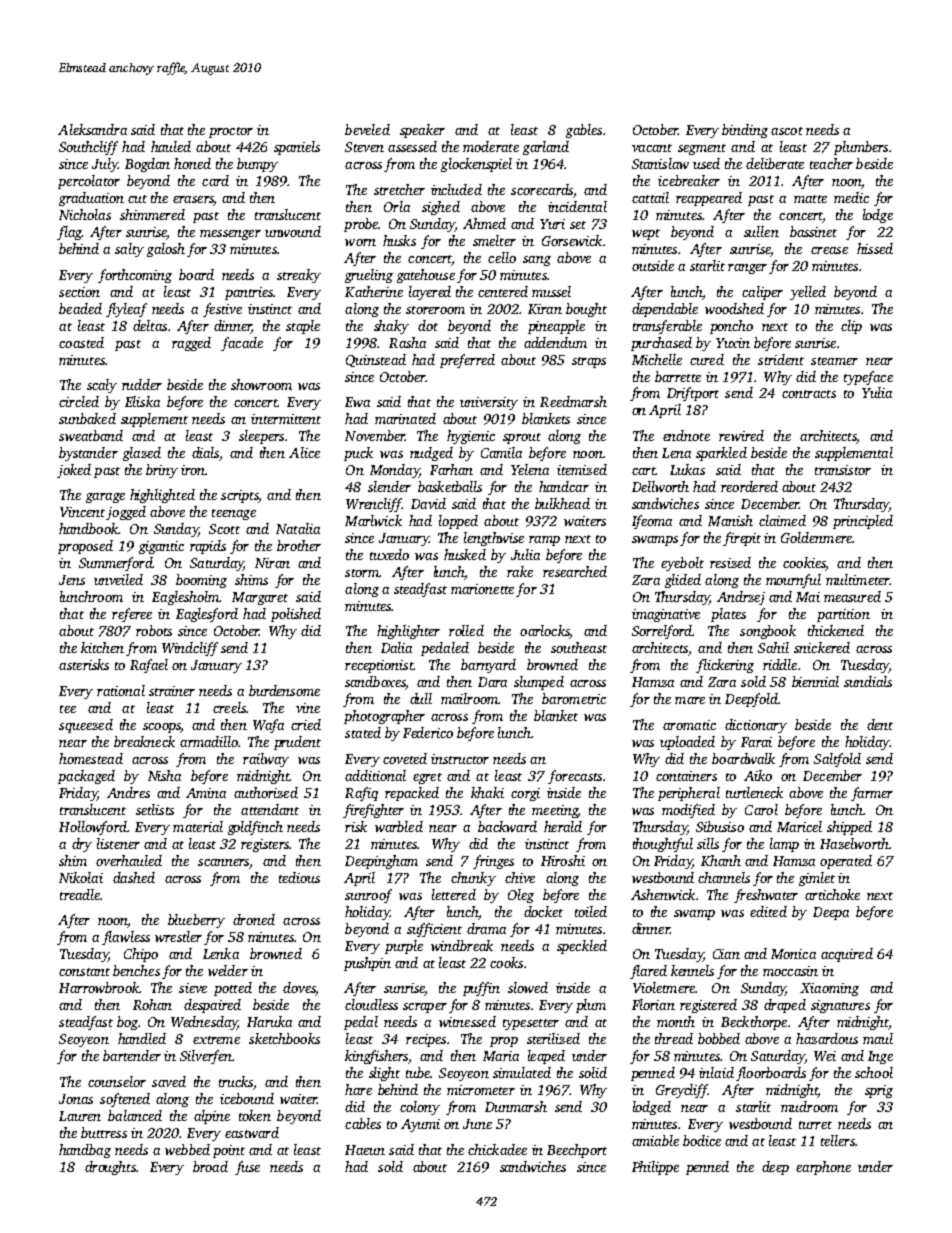  What do you see at coordinates (365, 1150) in the image?
I see `Haeun` at bounding box center [365, 1150].
